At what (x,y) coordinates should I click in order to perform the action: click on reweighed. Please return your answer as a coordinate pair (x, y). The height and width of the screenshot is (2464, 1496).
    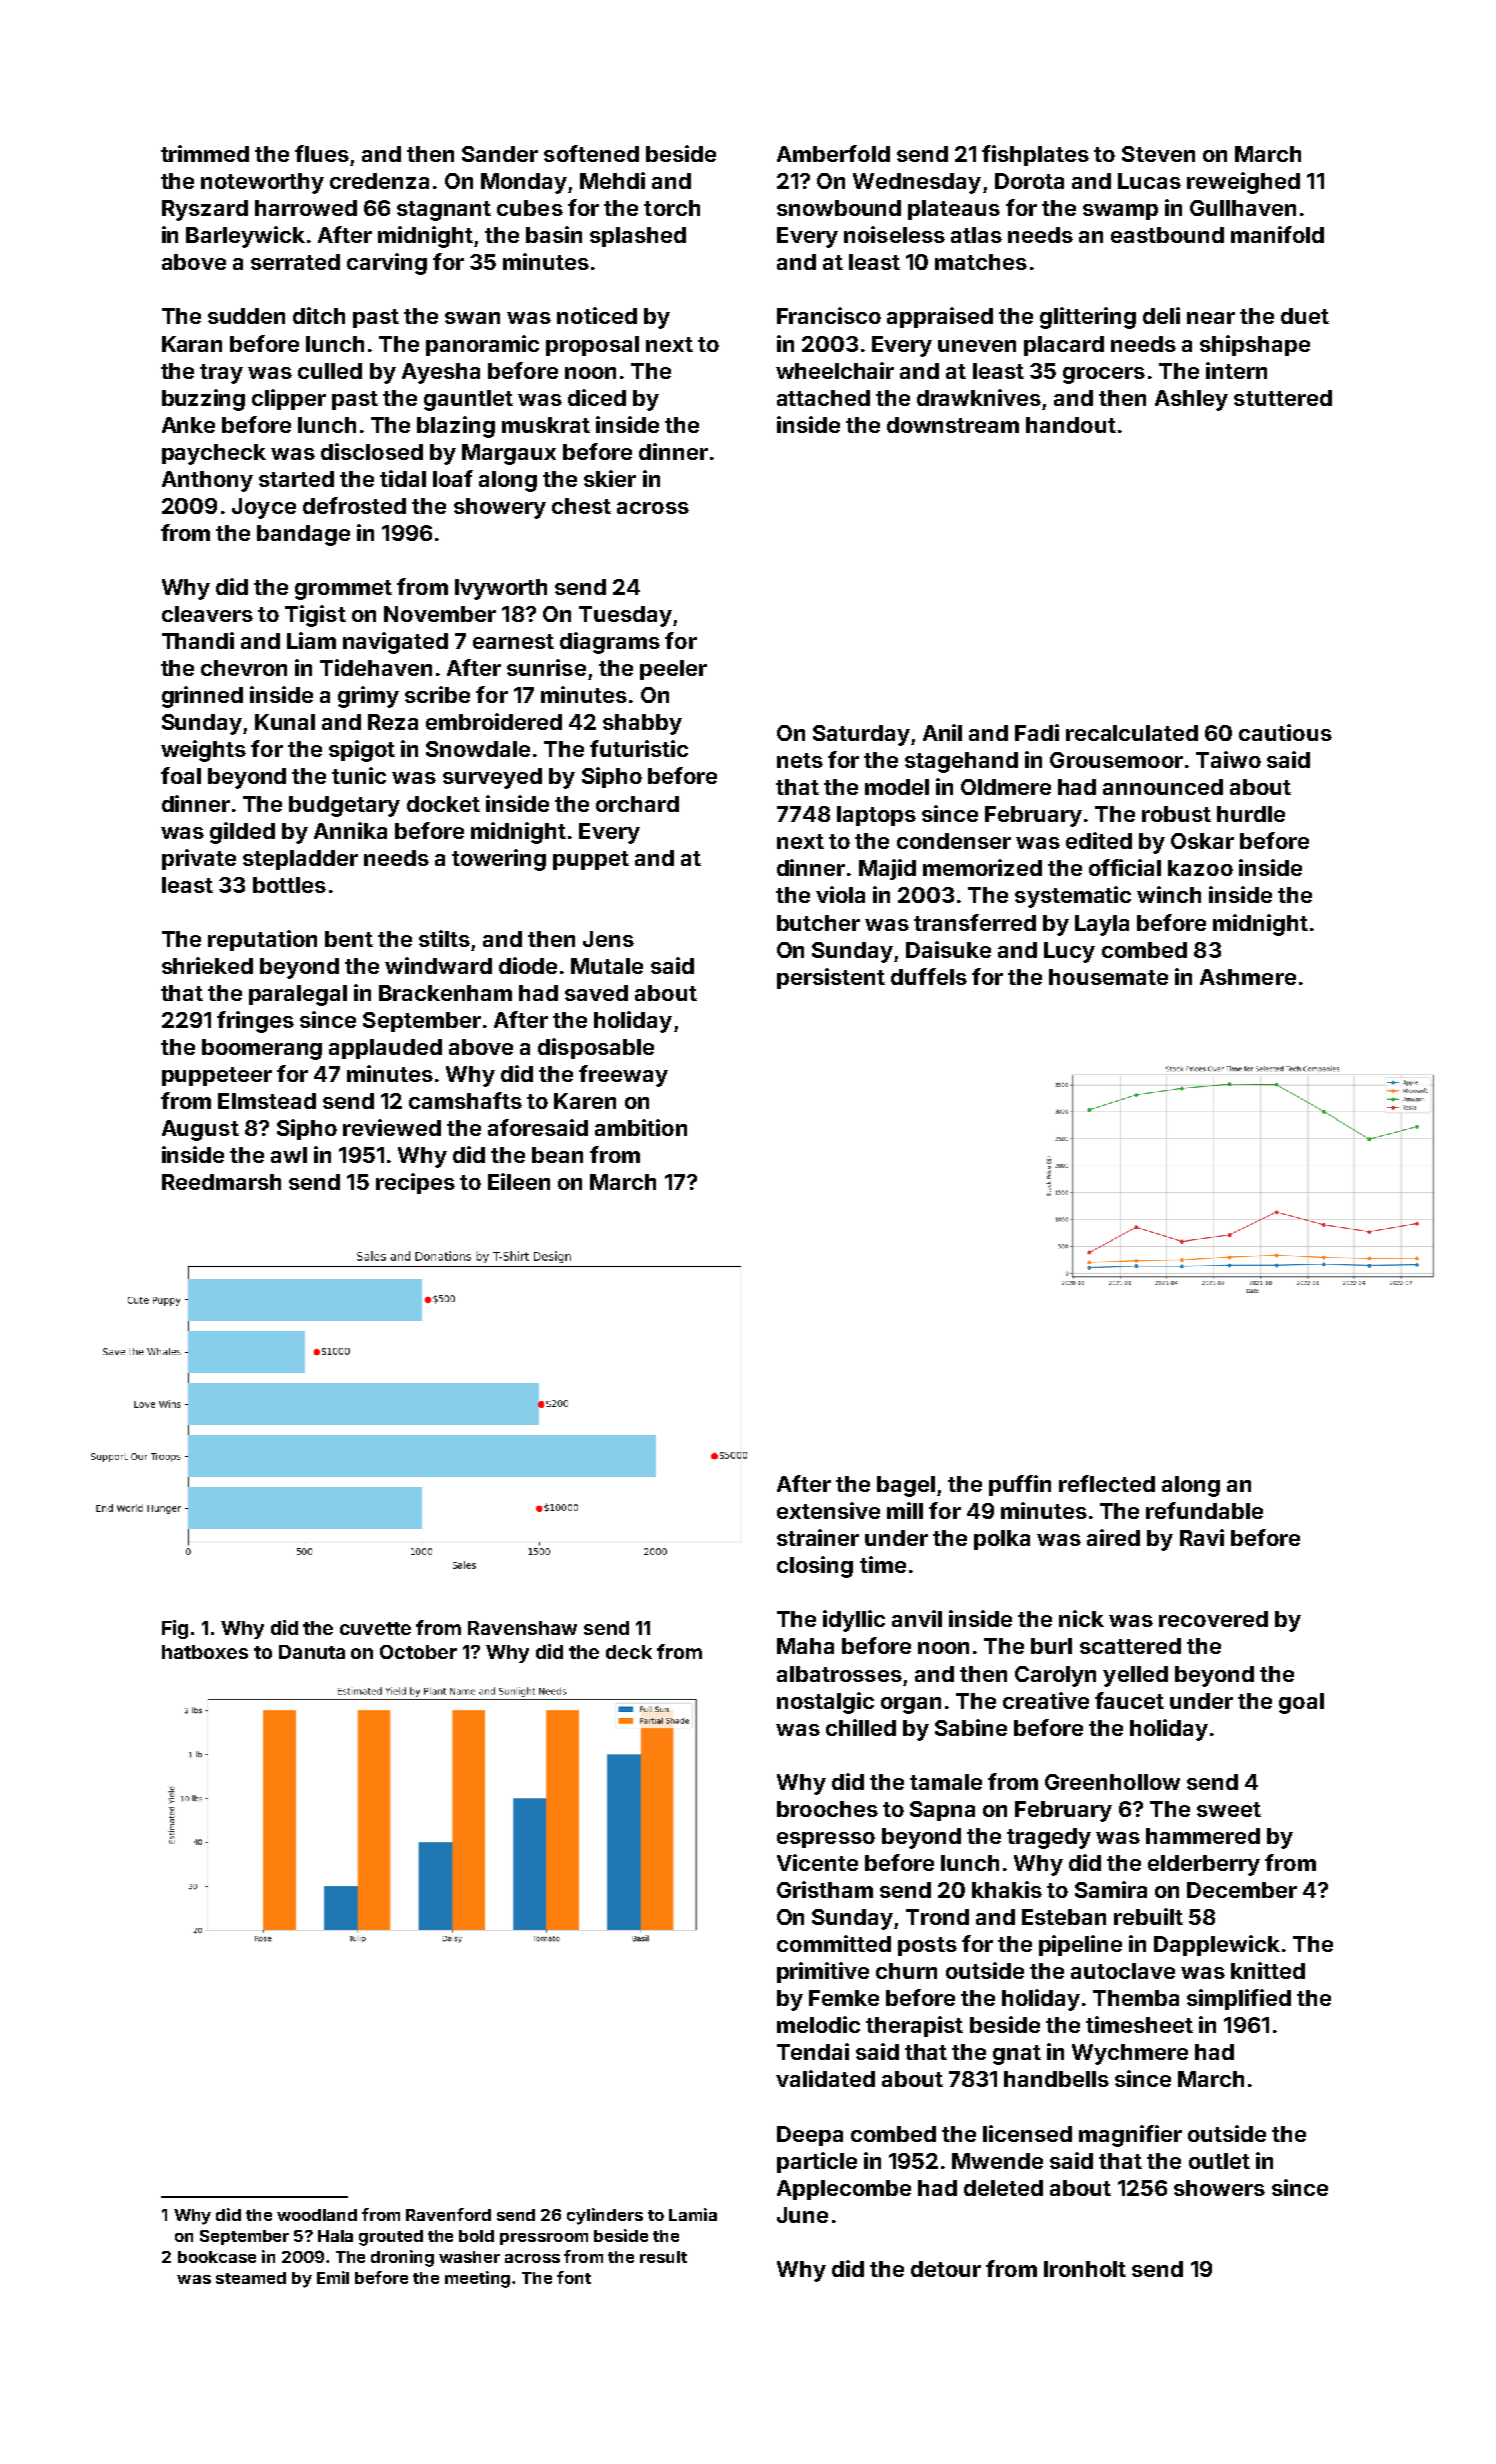
    Looking at the image, I should click on (1243, 183).
